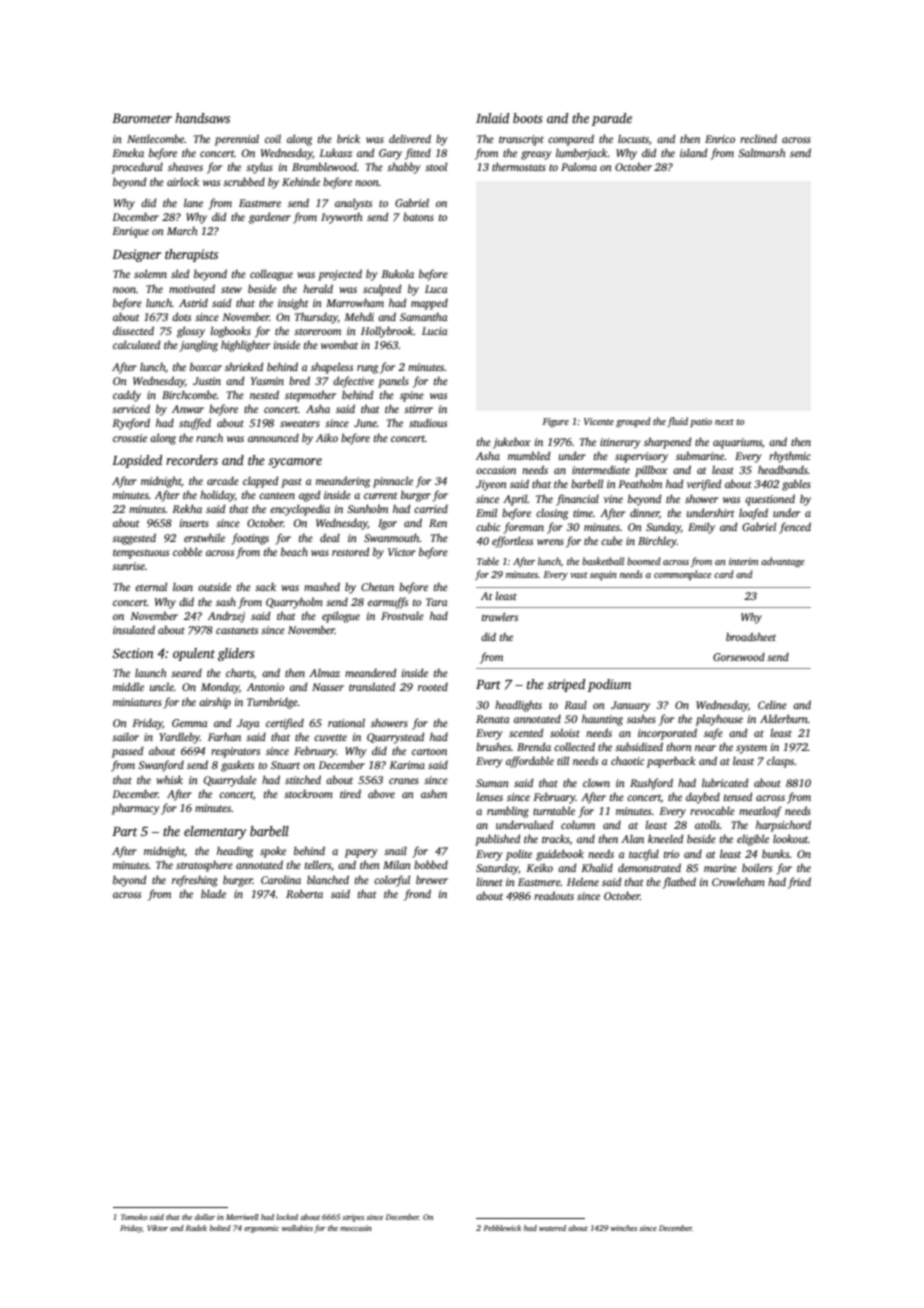 Image resolution: width=924 pixels, height=1308 pixels. Describe the element at coordinates (128, 566) in the screenshot. I see `sunrise` at that location.
